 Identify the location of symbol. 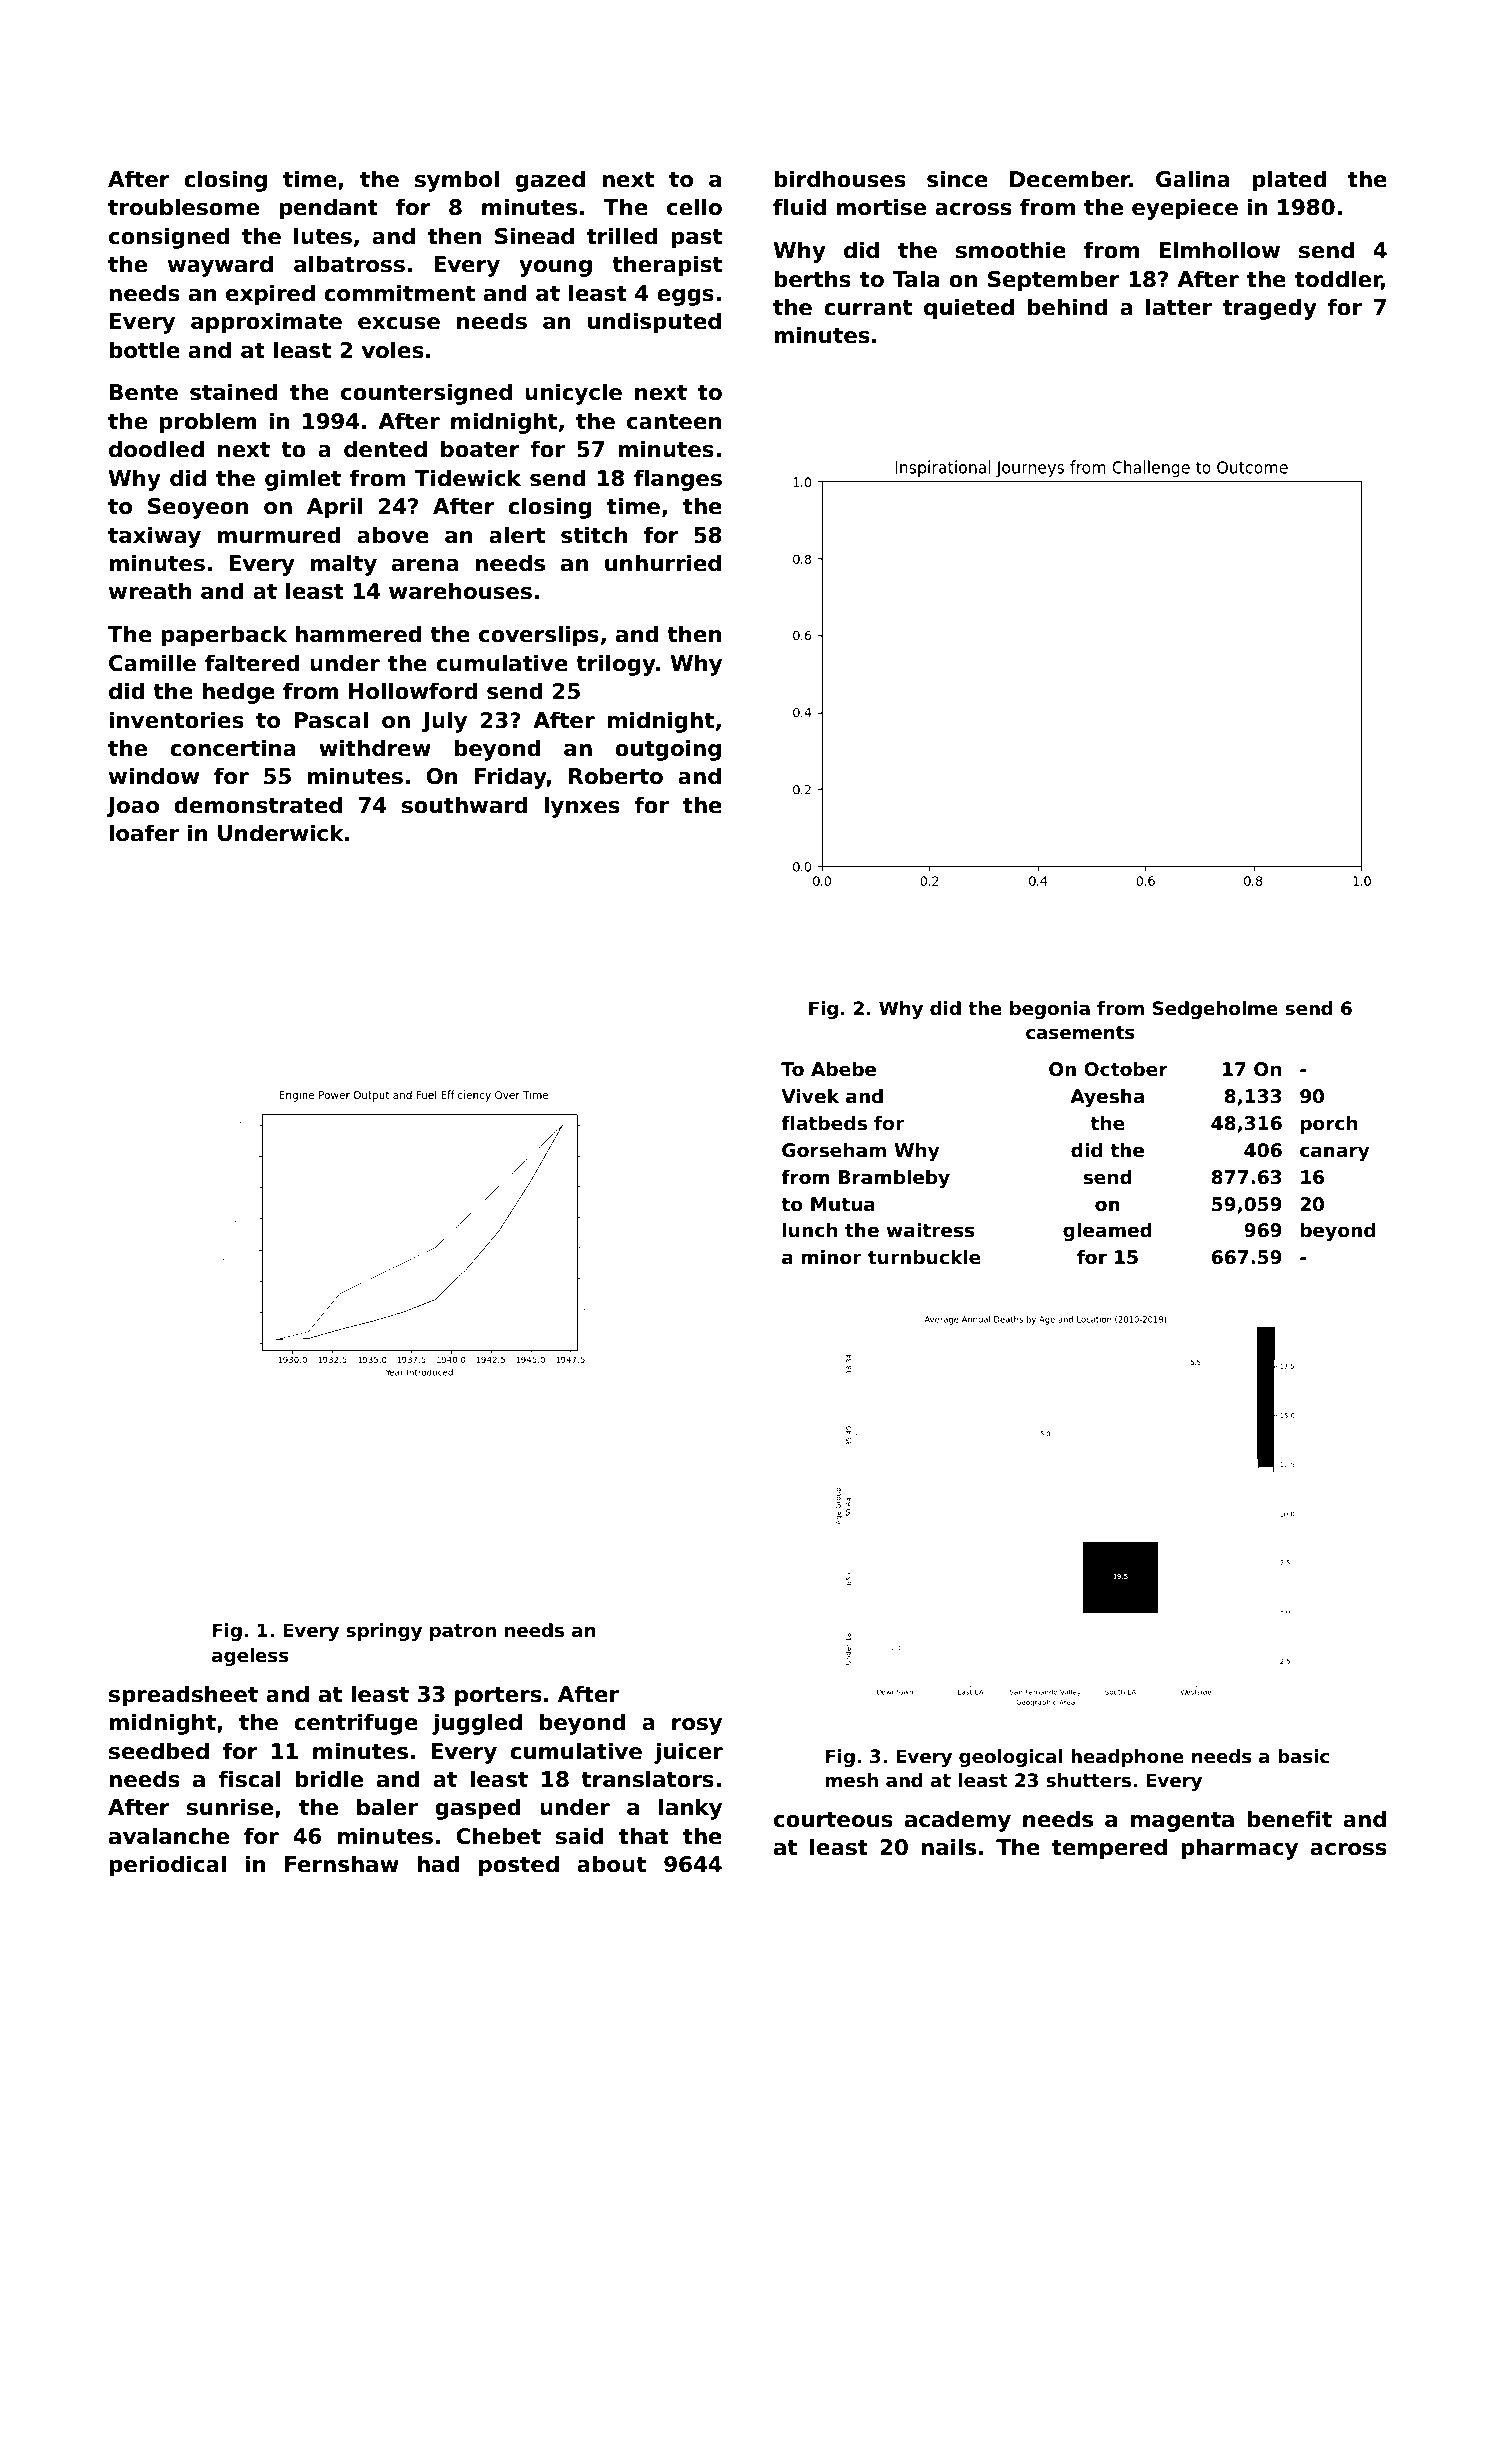
(457, 181).
